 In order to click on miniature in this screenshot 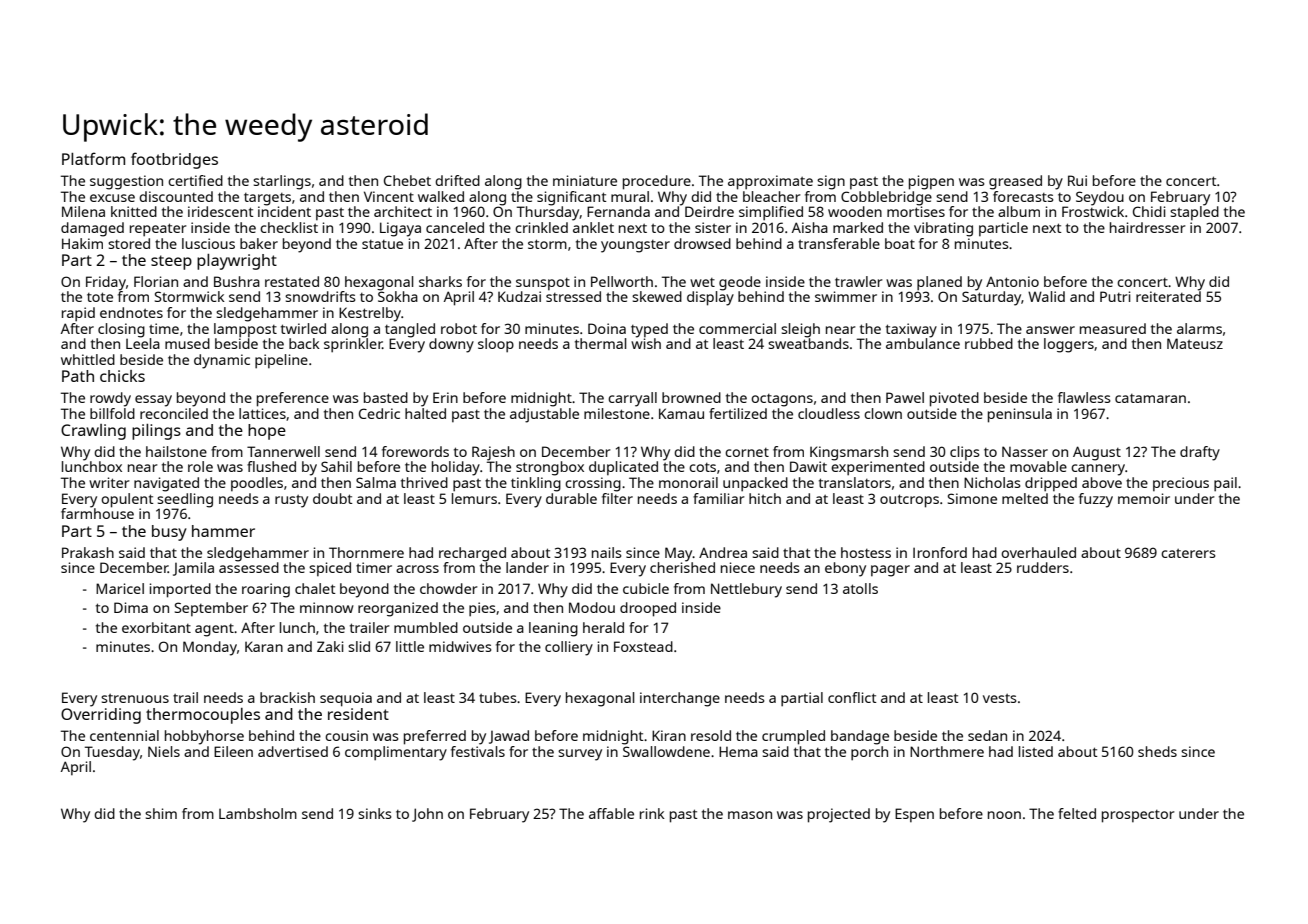, I will do `click(585, 180)`.
